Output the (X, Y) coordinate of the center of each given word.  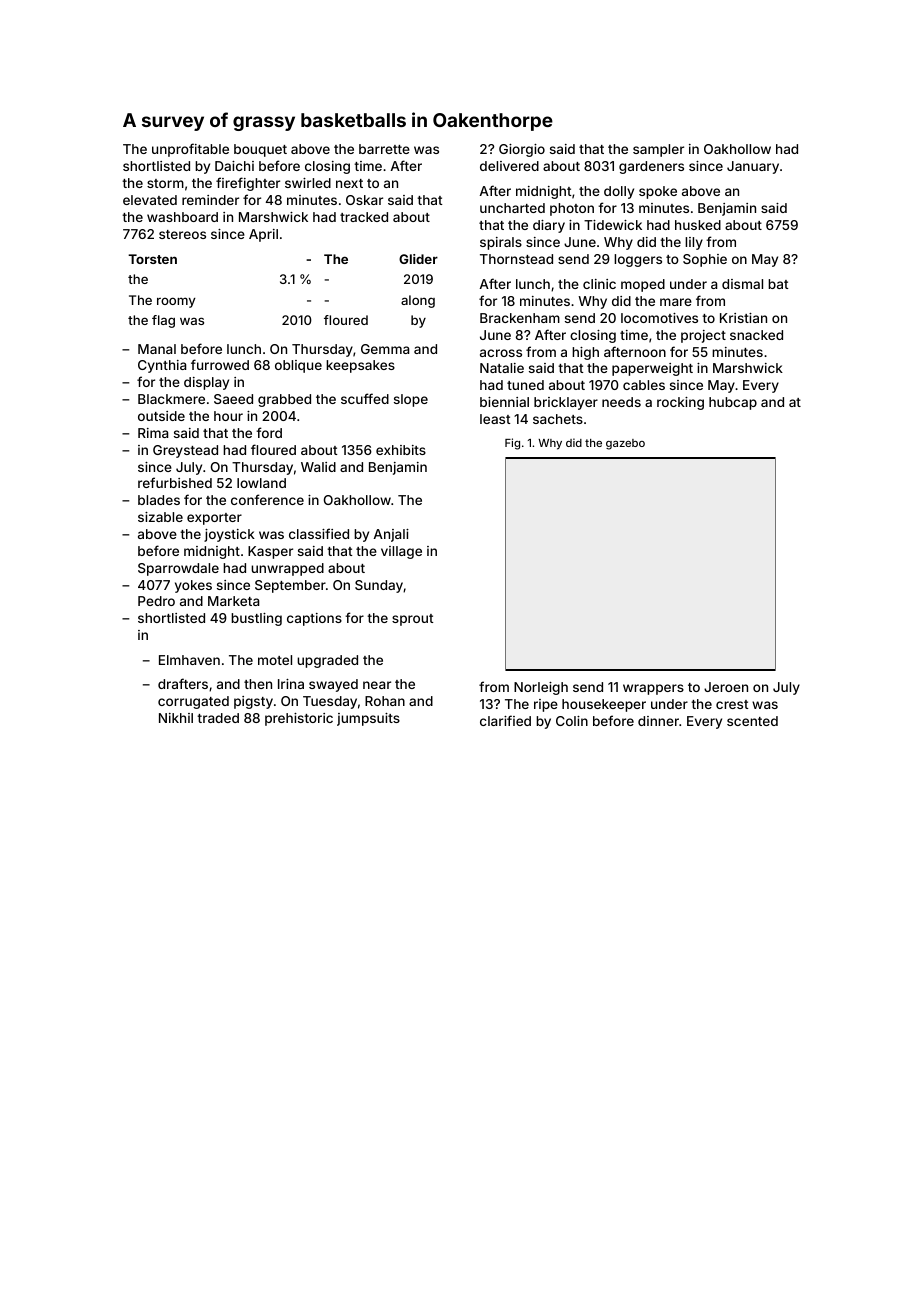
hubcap (733, 403)
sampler (658, 150)
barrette (384, 149)
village (401, 552)
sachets (558, 419)
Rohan (385, 701)
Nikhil (176, 718)
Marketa (233, 601)
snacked (756, 335)
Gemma (385, 349)
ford (269, 432)
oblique (298, 366)
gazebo (625, 444)
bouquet (260, 150)
